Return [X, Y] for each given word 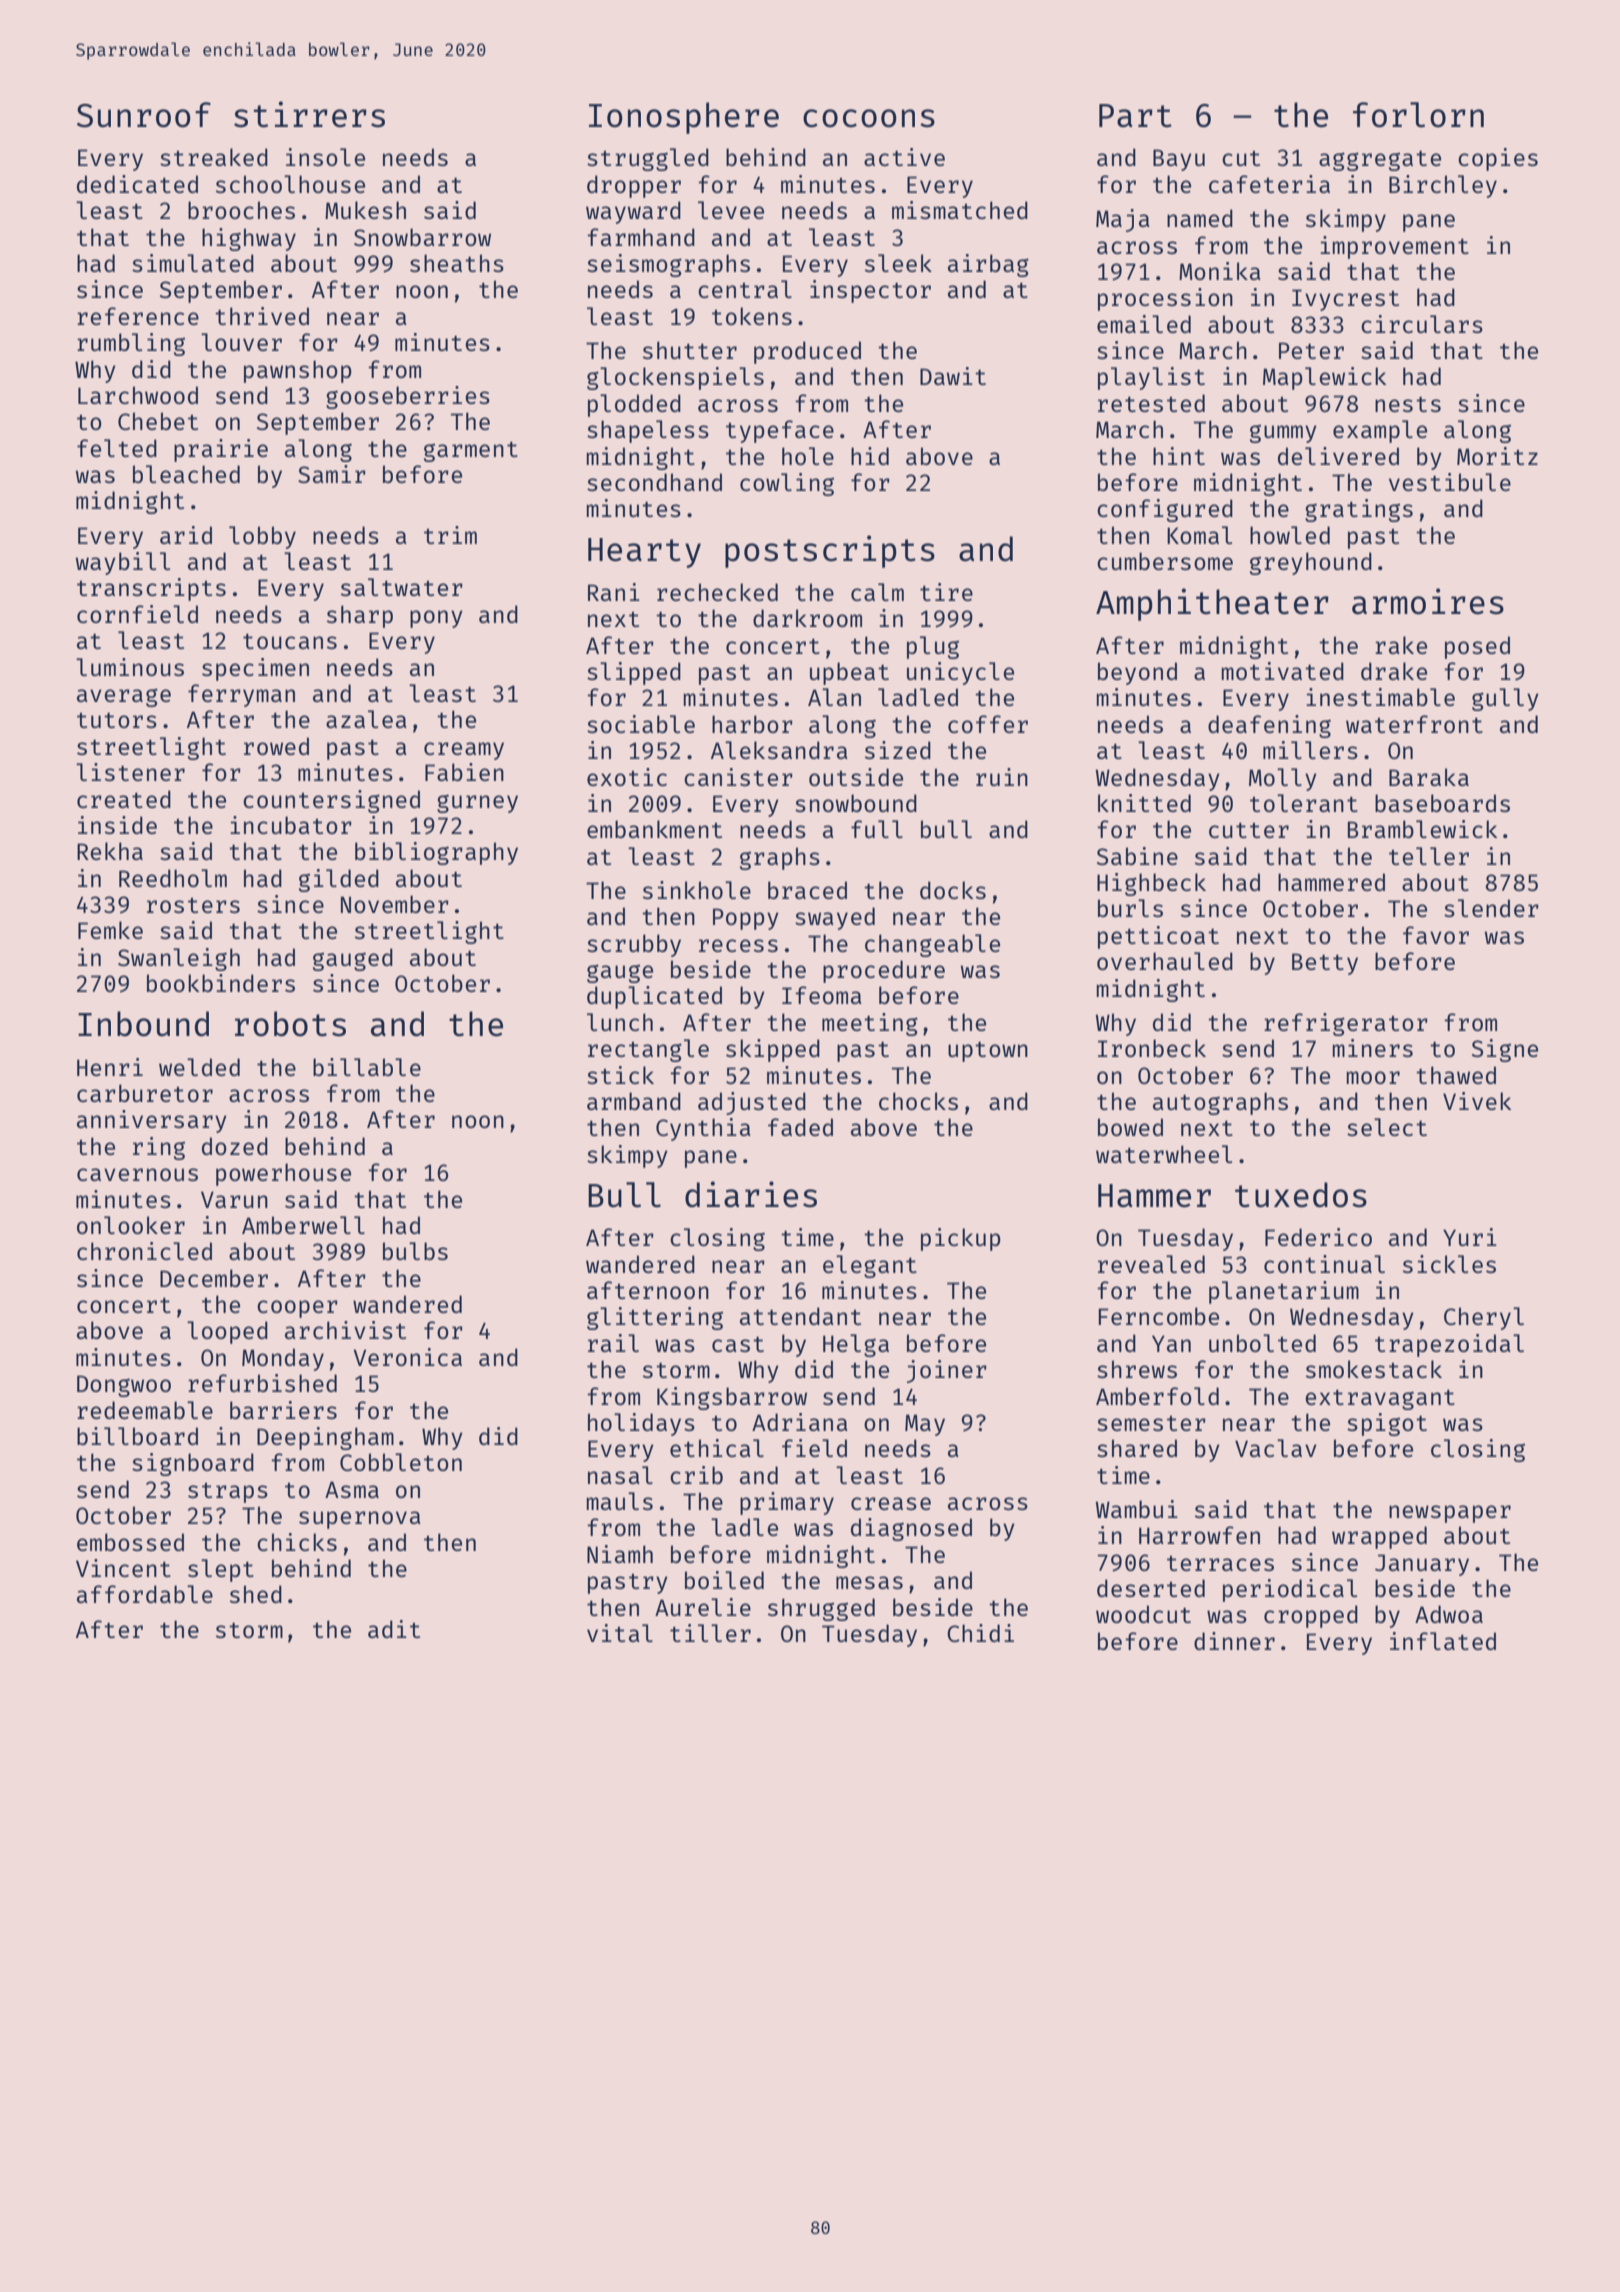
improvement [1394, 247]
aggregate [1380, 161]
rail [613, 1343]
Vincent [123, 1568]
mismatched [960, 210]
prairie [221, 450]
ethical [717, 1448]
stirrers [309, 114]
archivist [345, 1330]
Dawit [953, 376]
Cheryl [1484, 1318]
